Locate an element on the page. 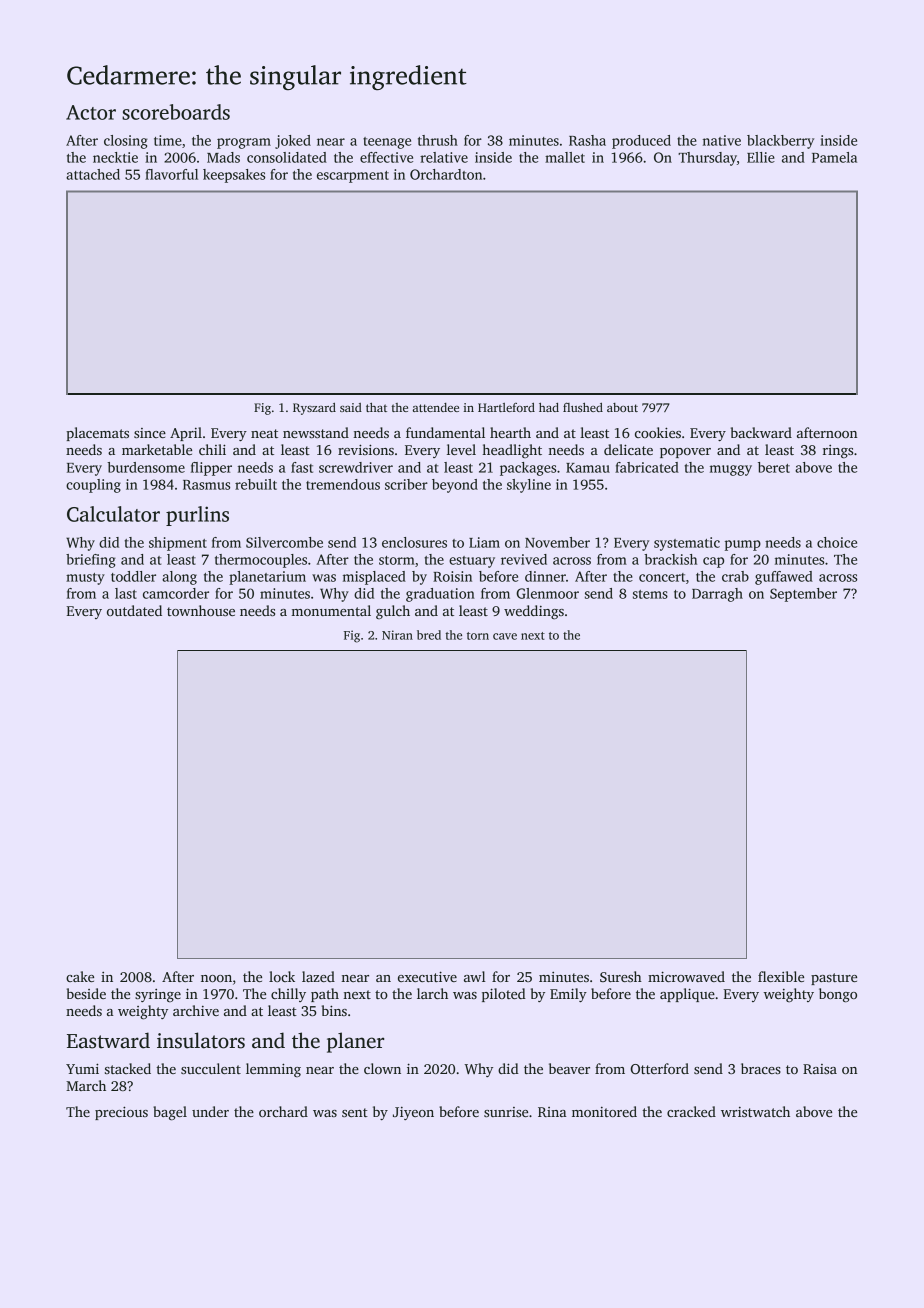  insulators is located at coordinates (201, 1040).
